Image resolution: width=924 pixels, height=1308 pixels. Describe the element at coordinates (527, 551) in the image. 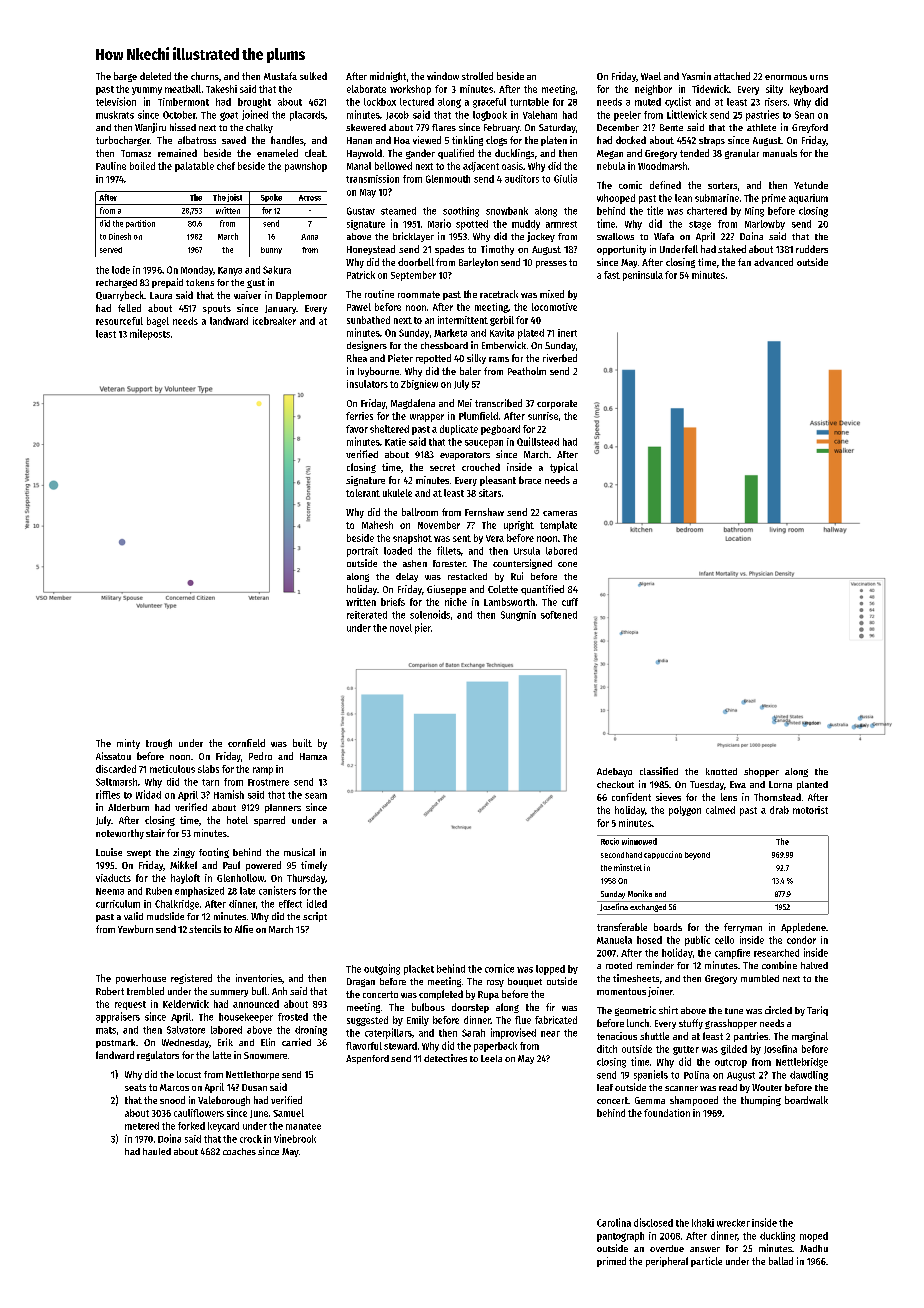

I see `Ursula` at that location.
